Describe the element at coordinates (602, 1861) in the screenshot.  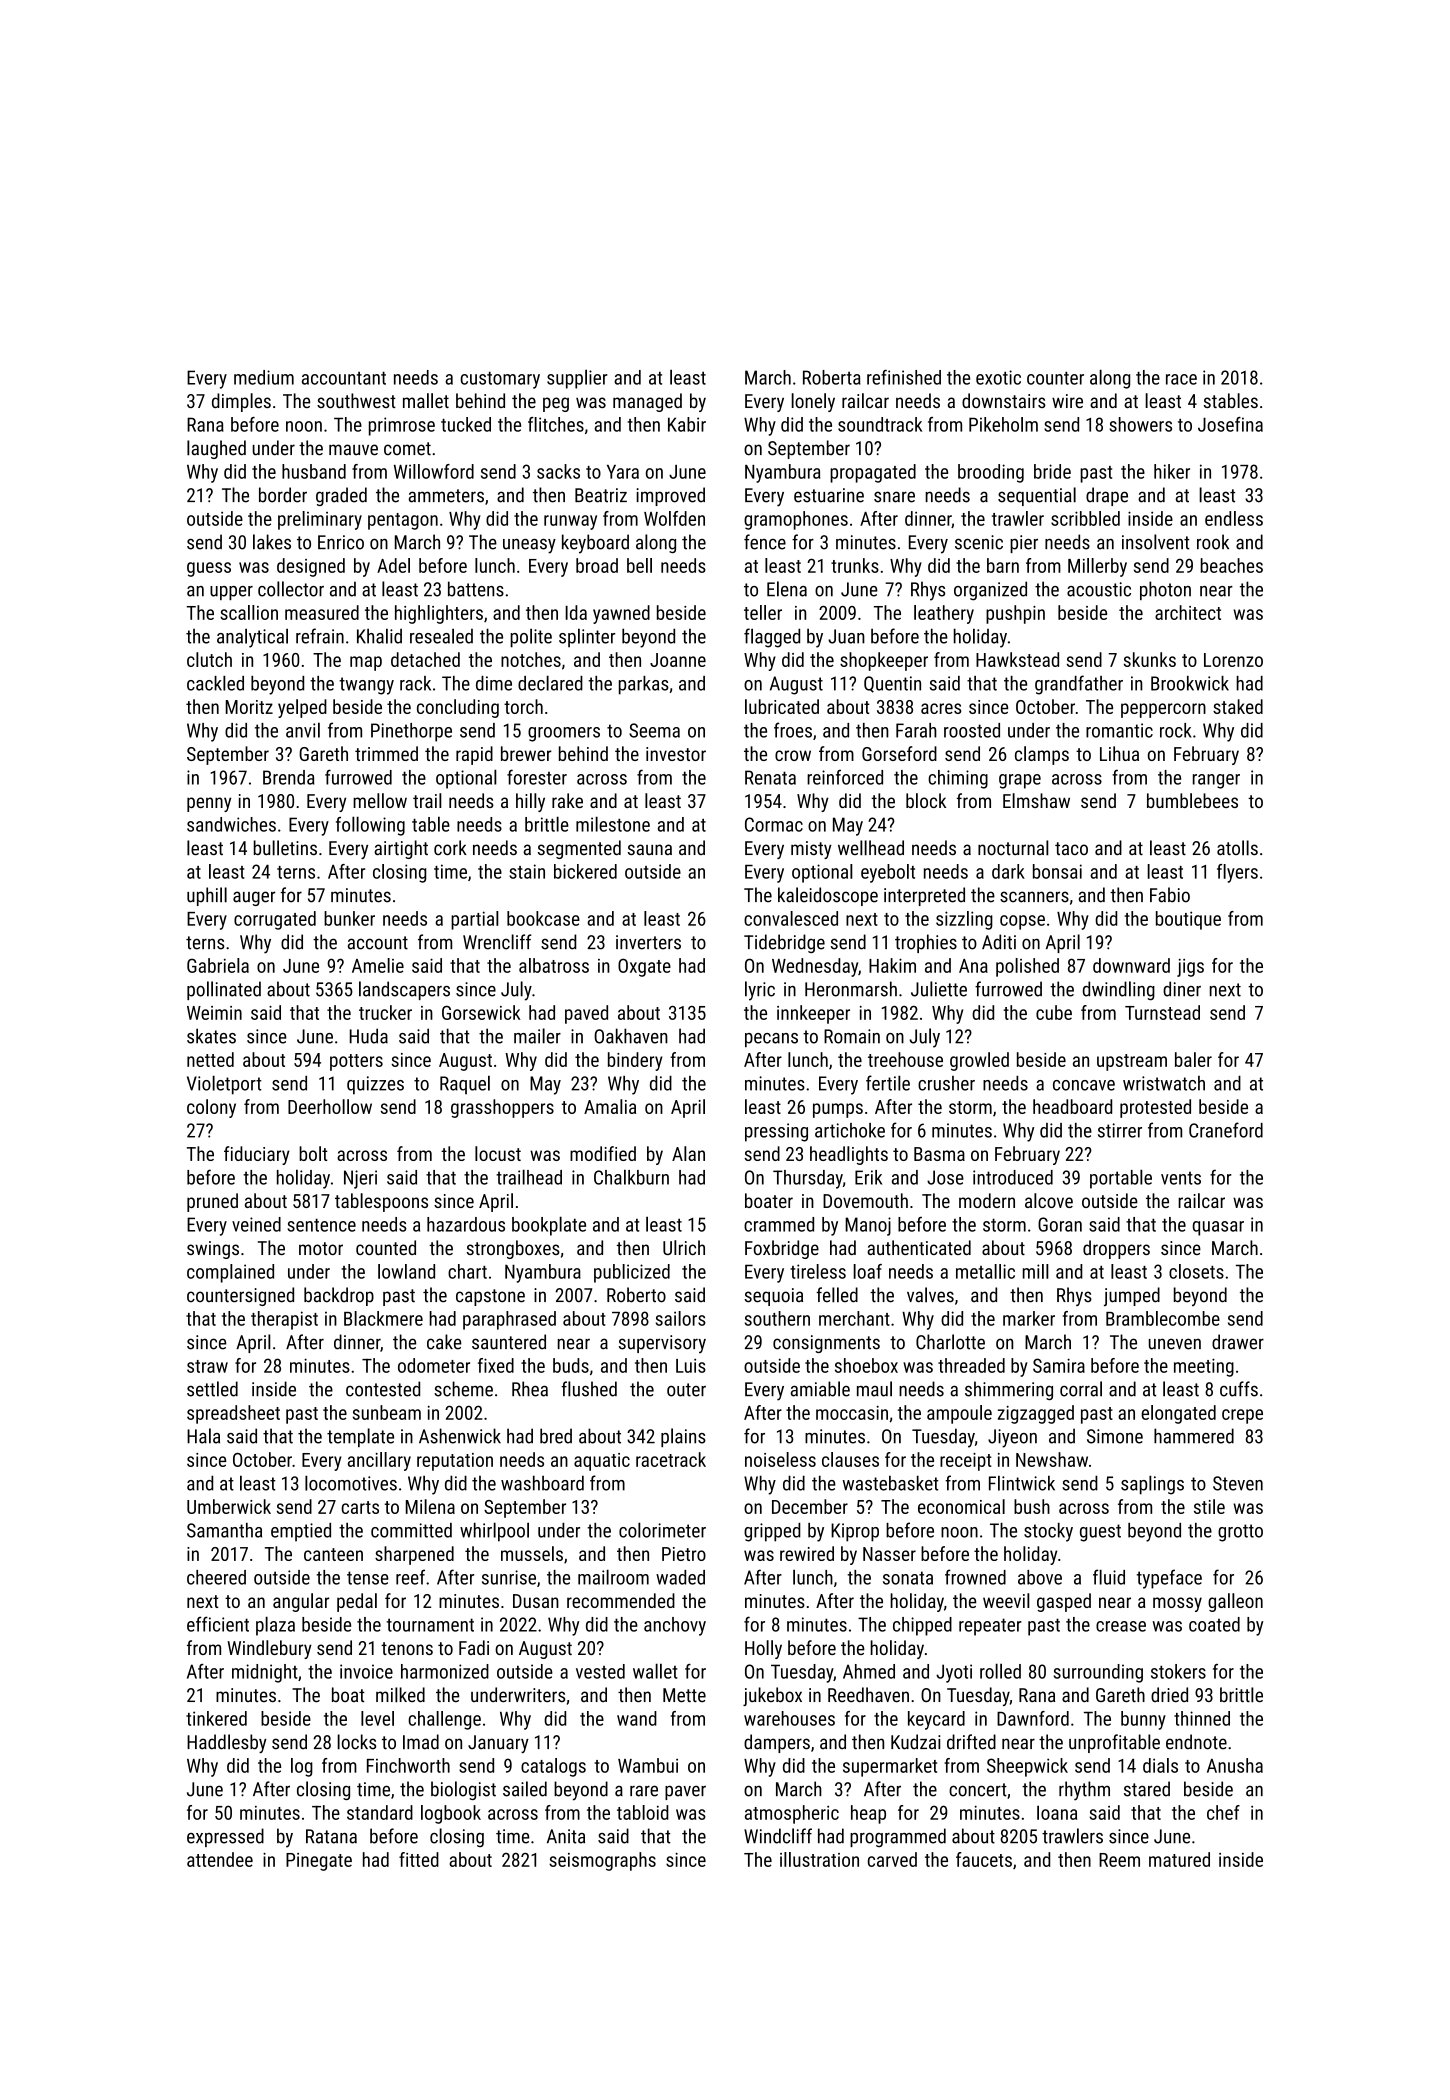
I see `seismographs` at that location.
